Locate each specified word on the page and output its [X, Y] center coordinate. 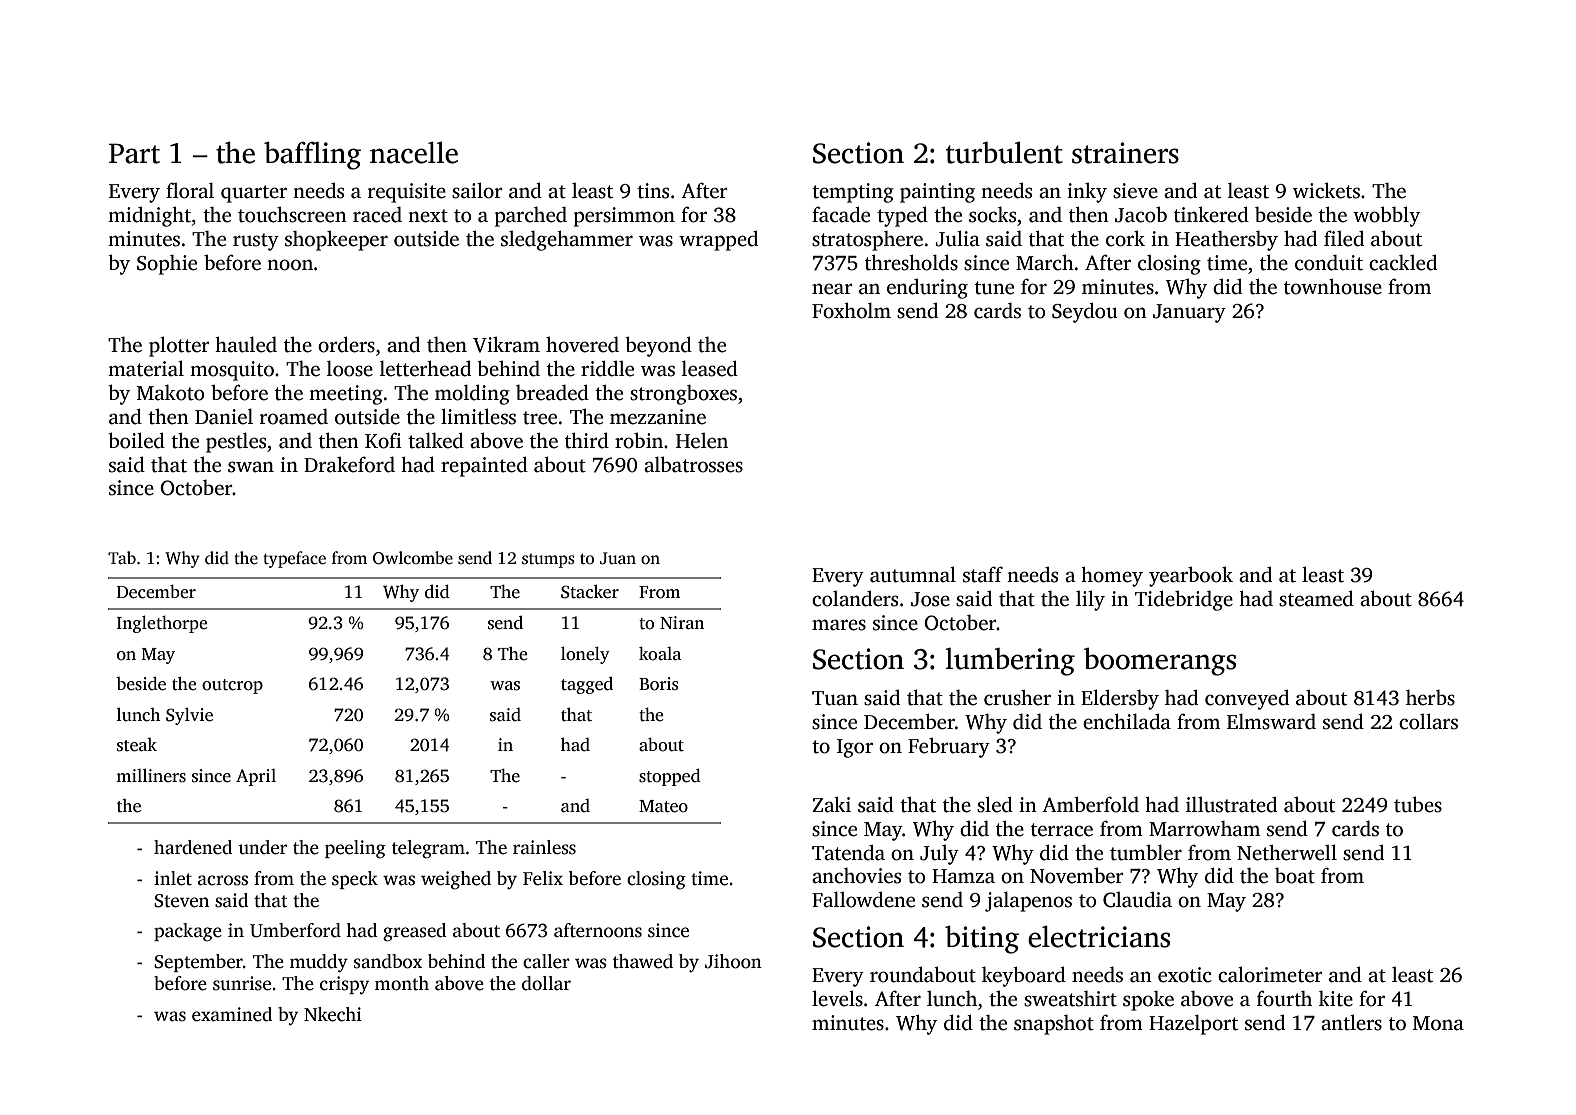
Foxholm [851, 310]
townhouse [1333, 287]
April [256, 777]
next [428, 216]
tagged [587, 685]
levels [837, 998]
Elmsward [1271, 721]
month [402, 983]
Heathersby [1226, 240]
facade [841, 214]
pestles [236, 442]
